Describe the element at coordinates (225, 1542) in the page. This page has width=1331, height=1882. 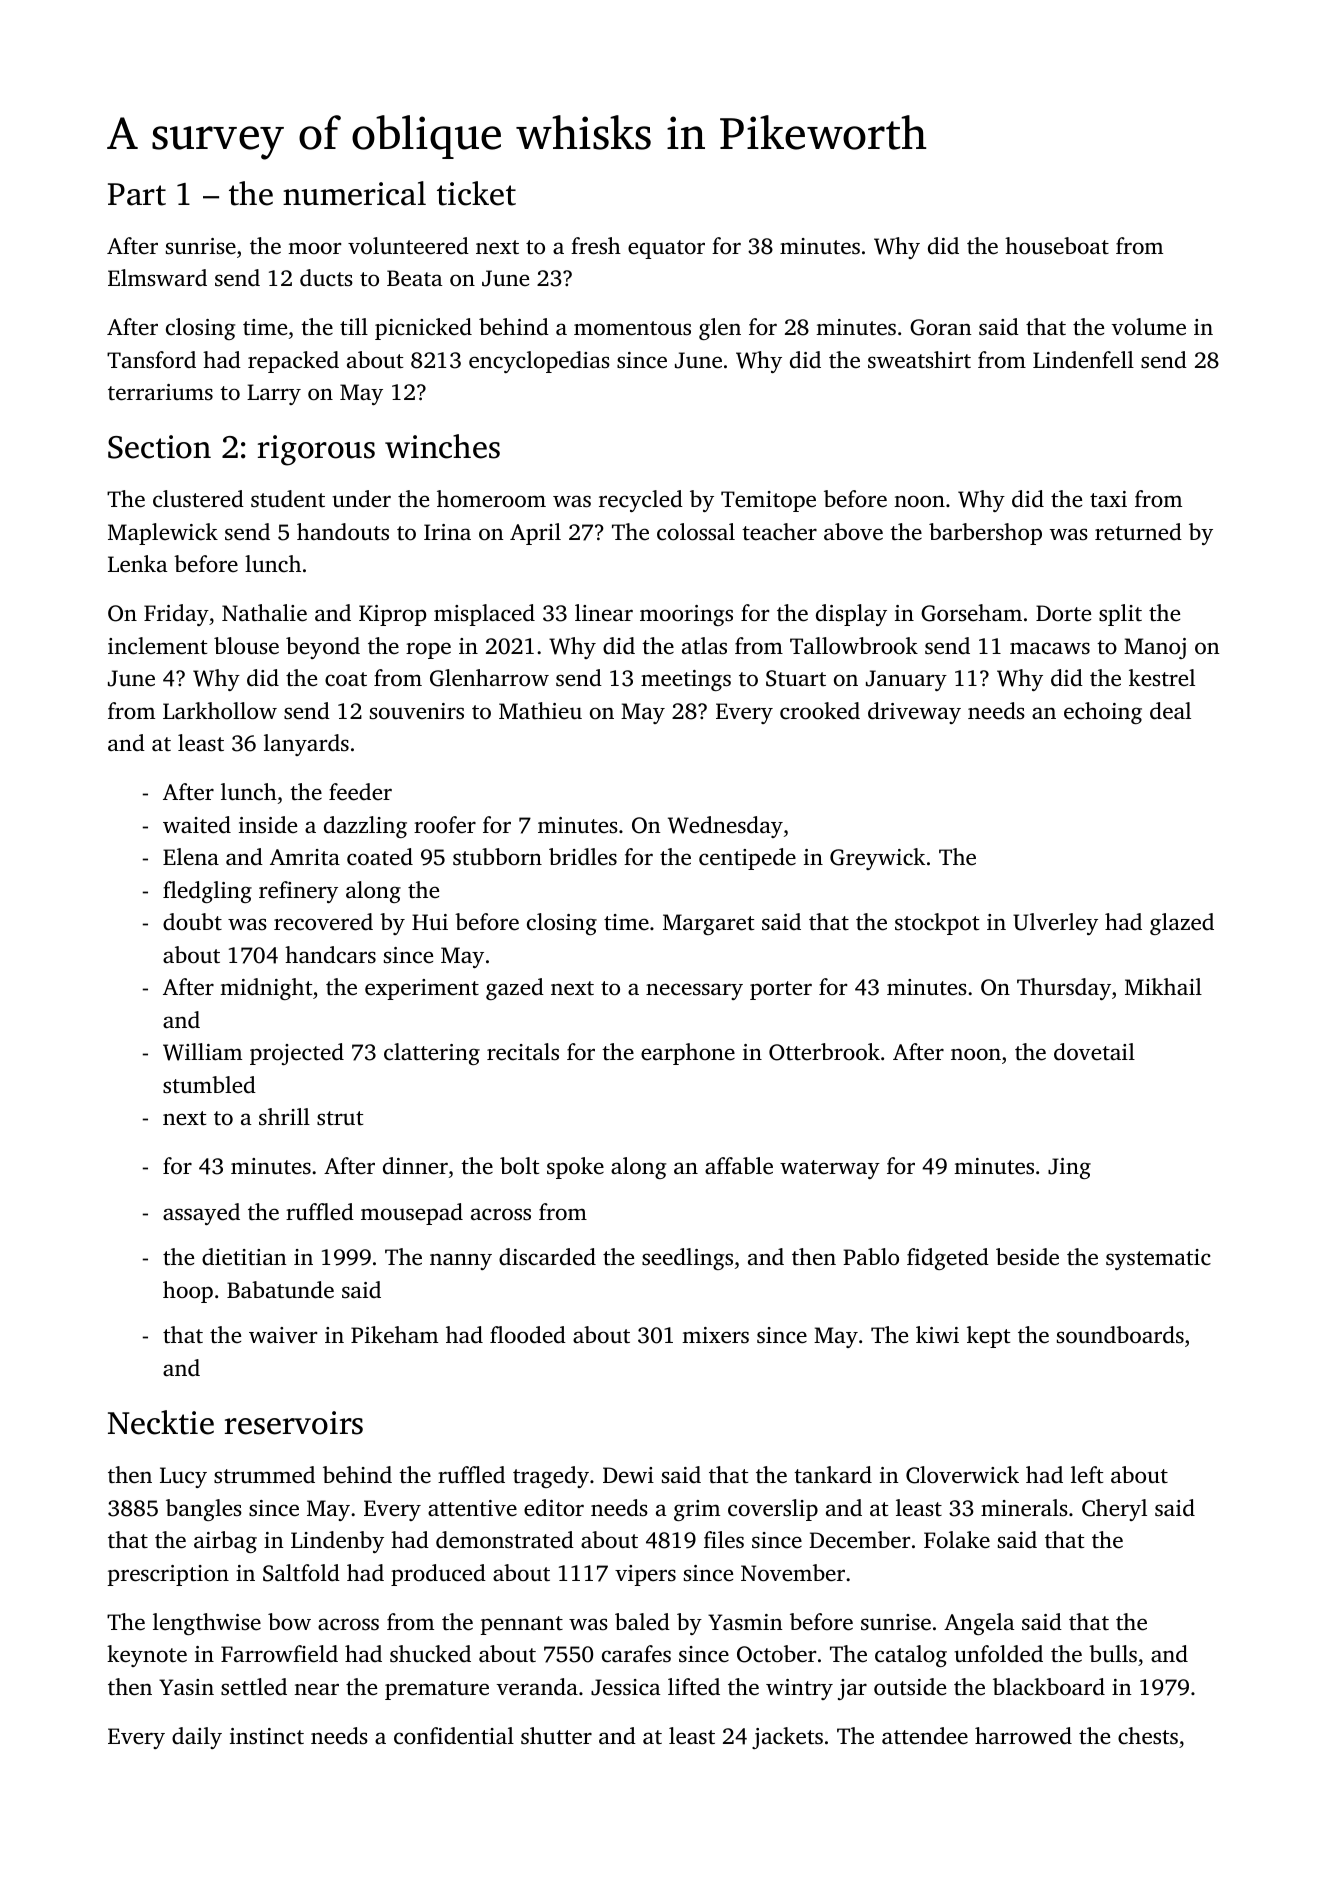
I see `airbag` at that location.
